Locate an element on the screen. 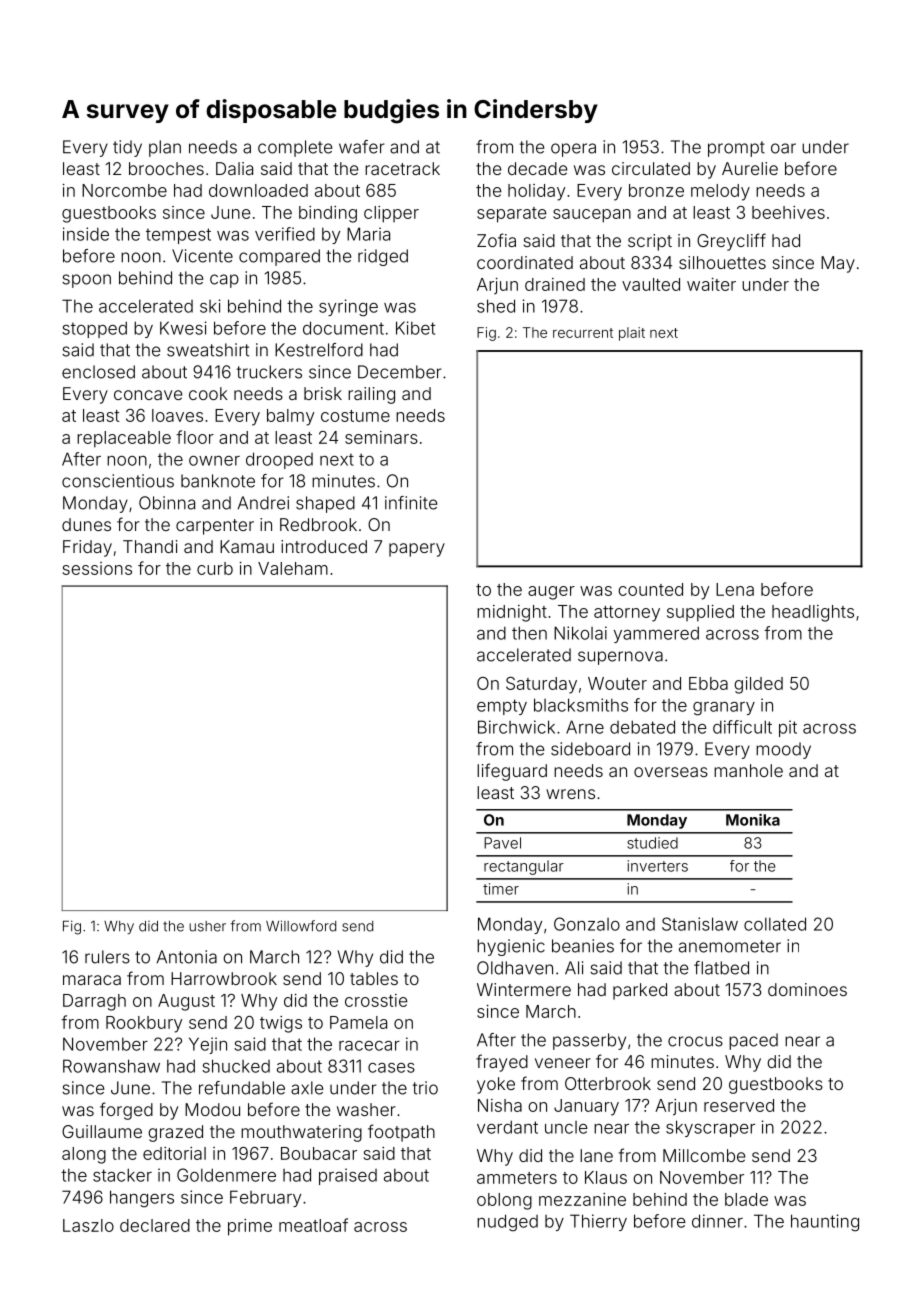  collated is located at coordinates (775, 924).
